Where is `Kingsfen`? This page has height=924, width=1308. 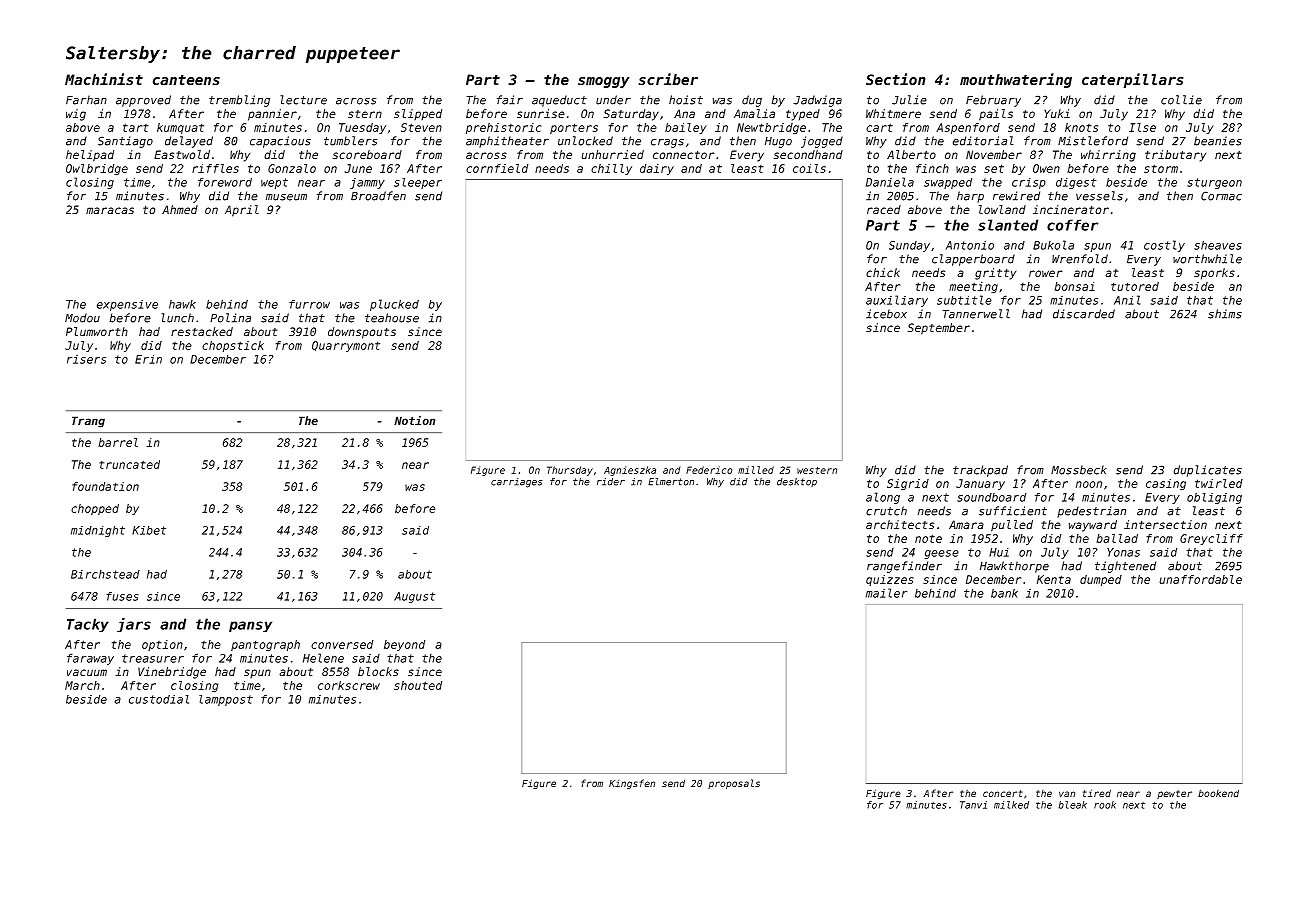 Kingsfen is located at coordinates (632, 784).
